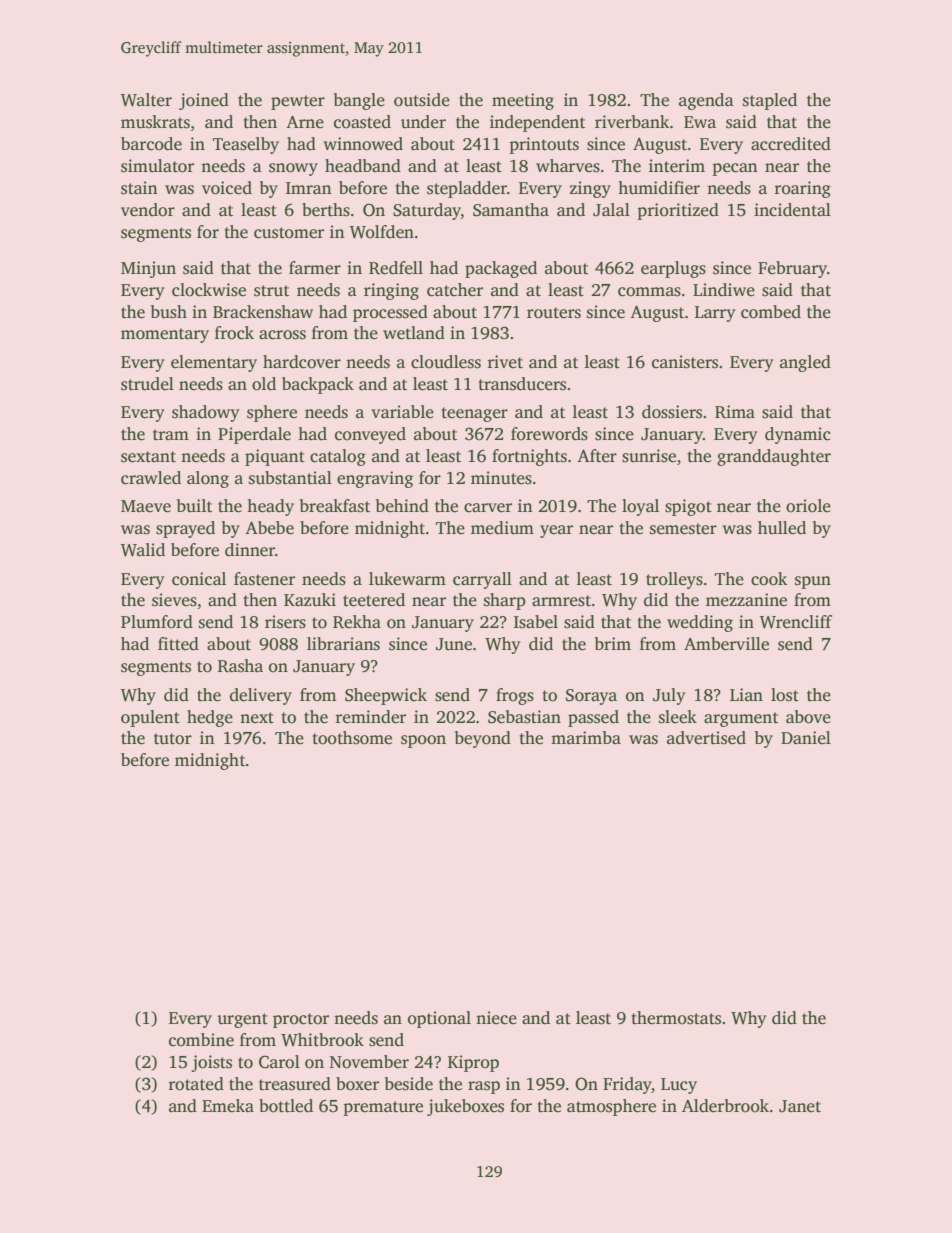 Image resolution: width=952 pixels, height=1233 pixels. I want to click on Minjun, so click(148, 269).
